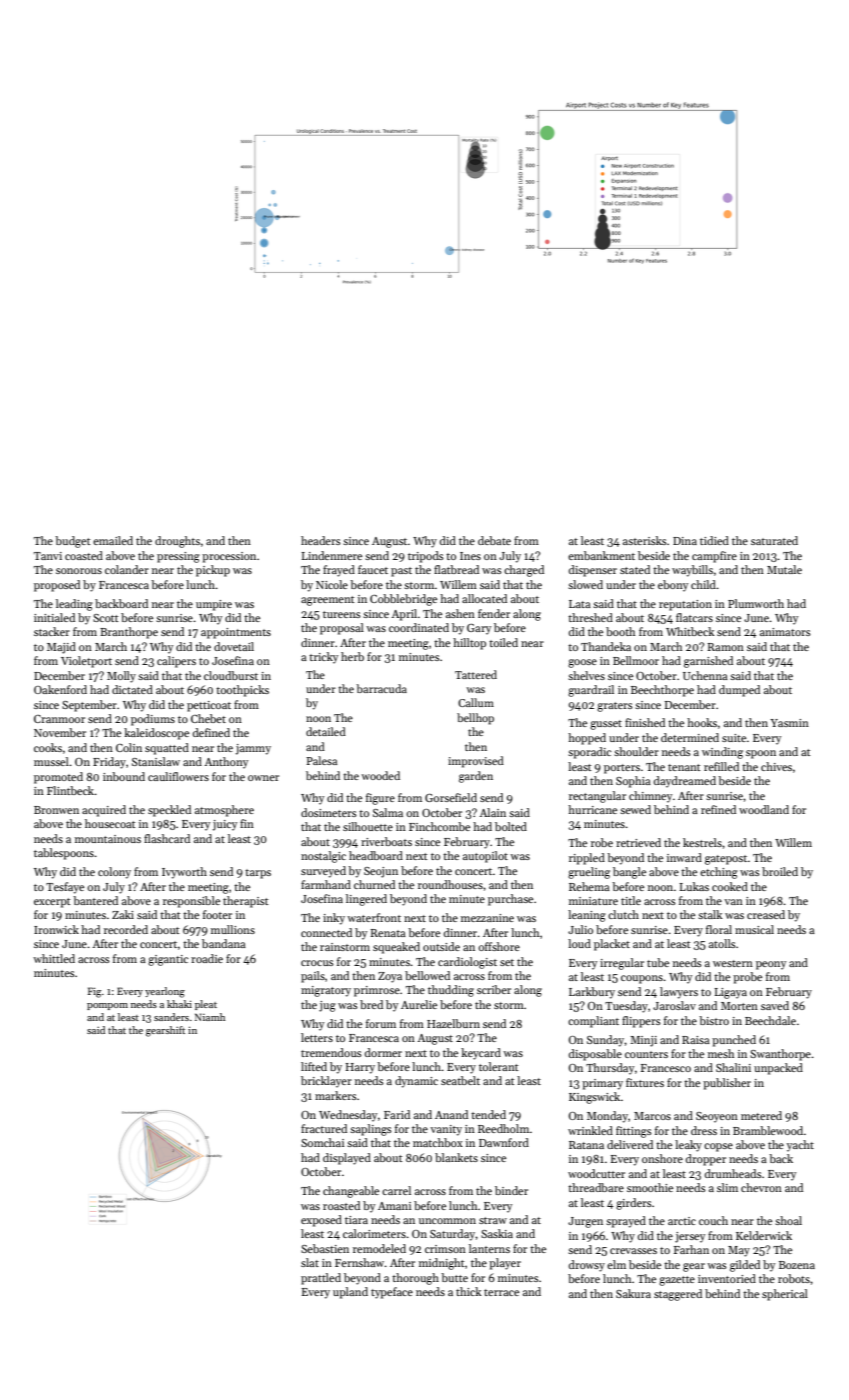 This screenshot has width=849, height=1400. Describe the element at coordinates (756, 603) in the screenshot. I see `Plumworth` at that location.
